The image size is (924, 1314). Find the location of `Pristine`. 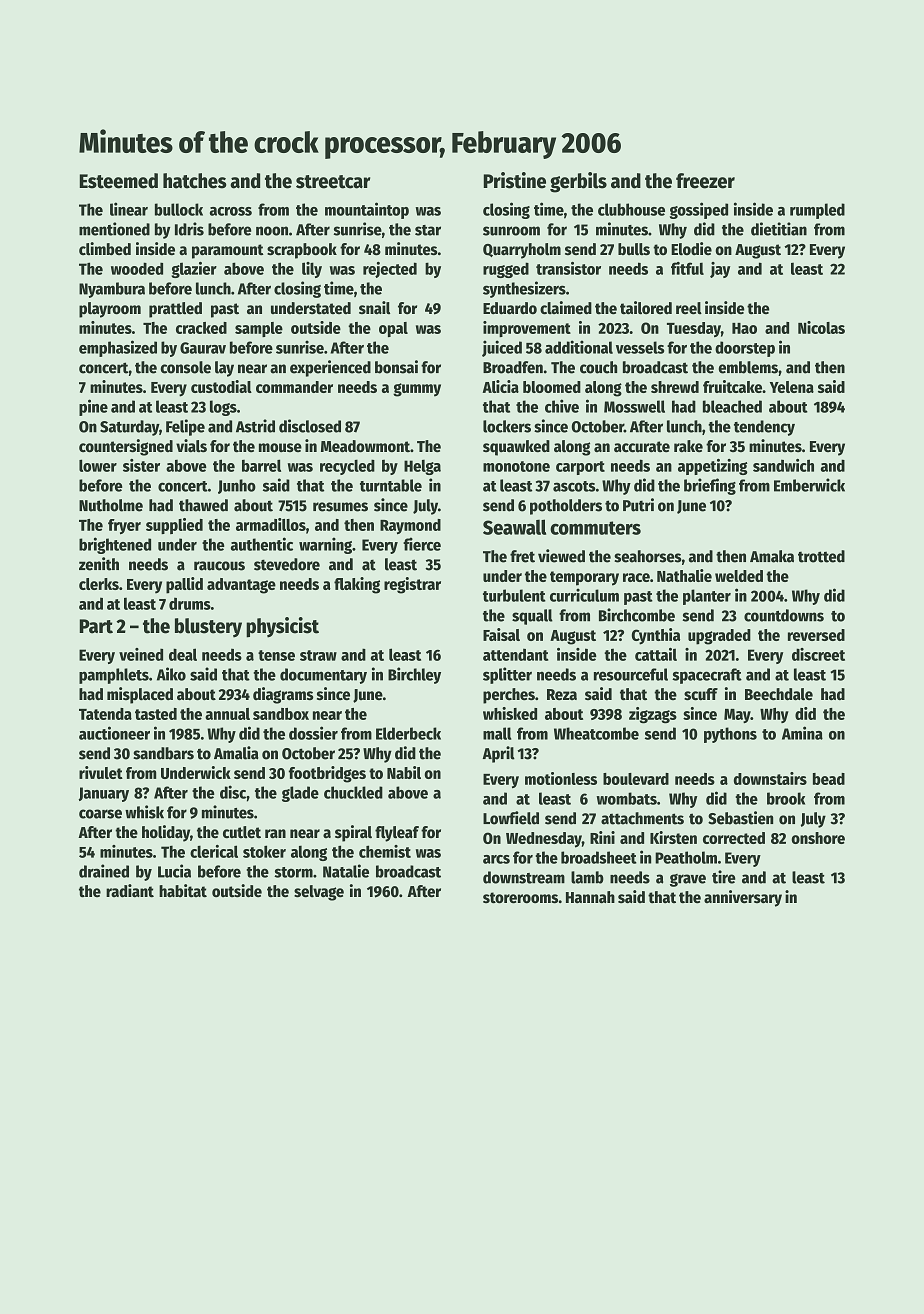

Pristine is located at coordinates (514, 180).
